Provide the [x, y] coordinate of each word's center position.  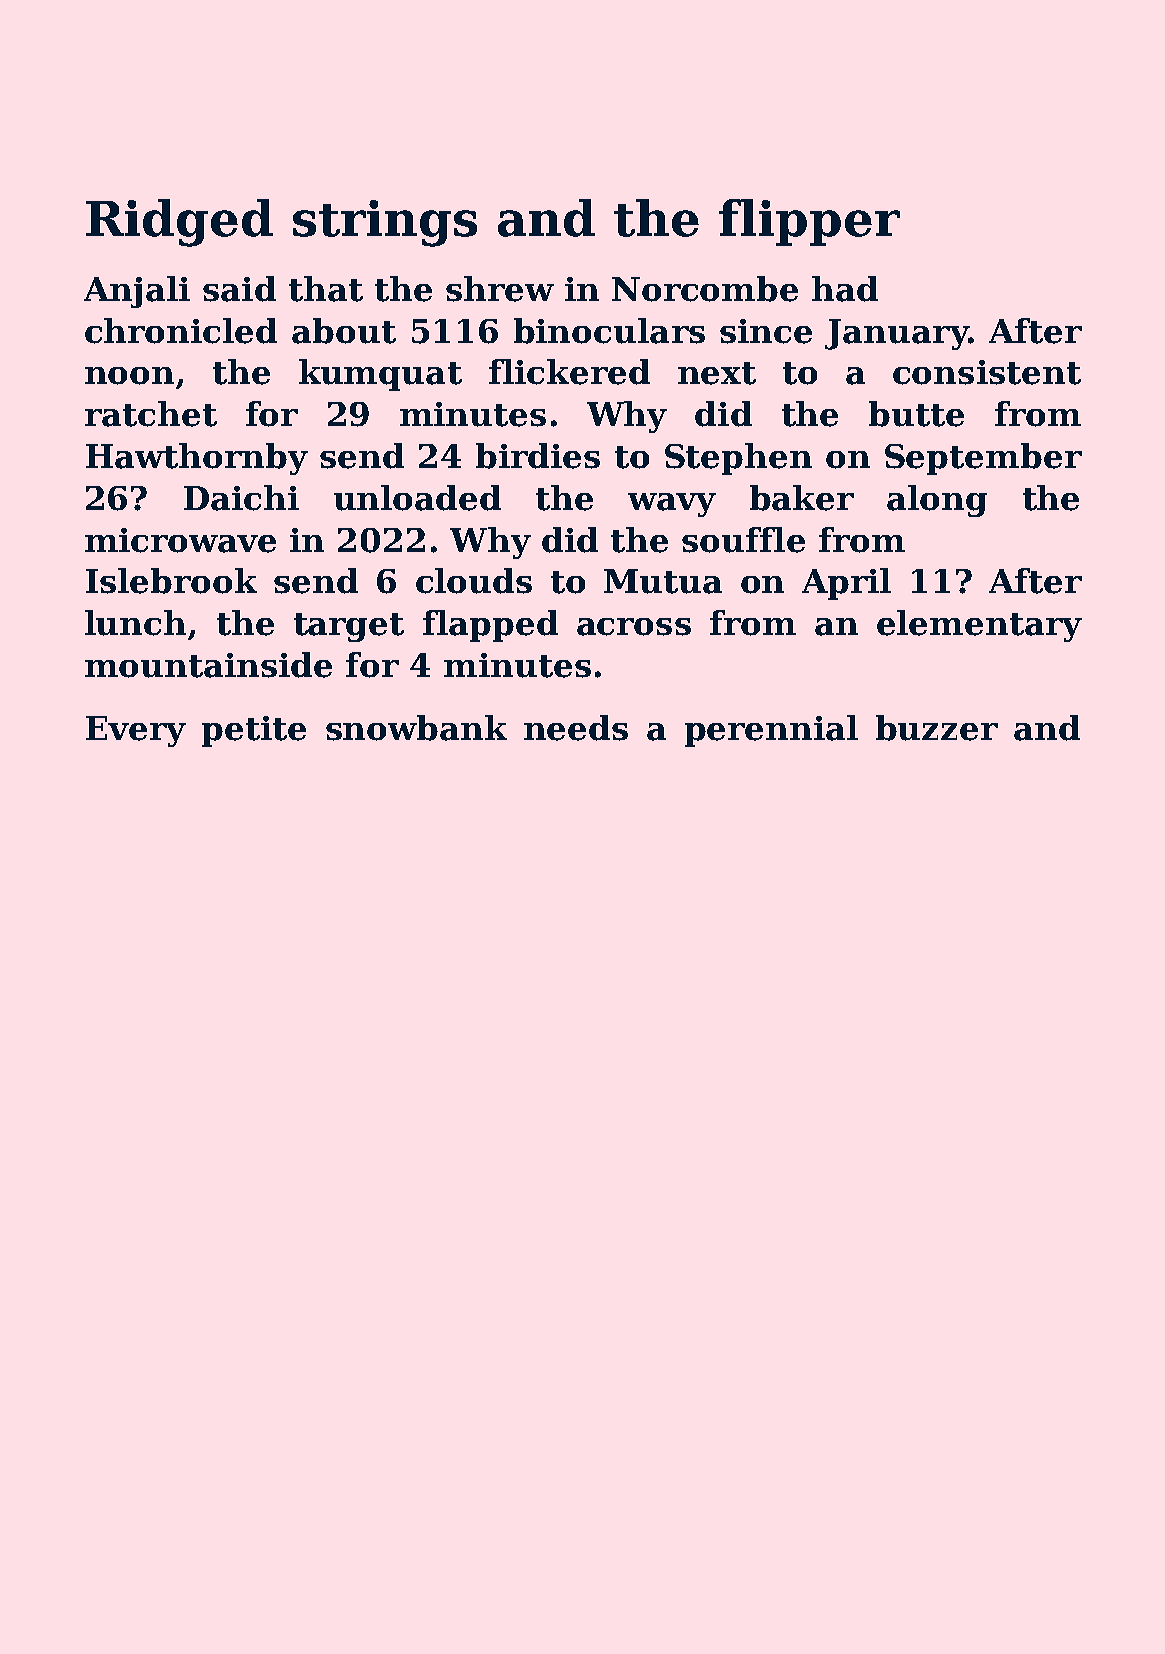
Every [136, 731]
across [634, 627]
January [896, 334]
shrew [500, 289]
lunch [135, 623]
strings [385, 223]
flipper [809, 222]
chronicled [181, 331]
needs [576, 728]
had [845, 289]
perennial [771, 731]
